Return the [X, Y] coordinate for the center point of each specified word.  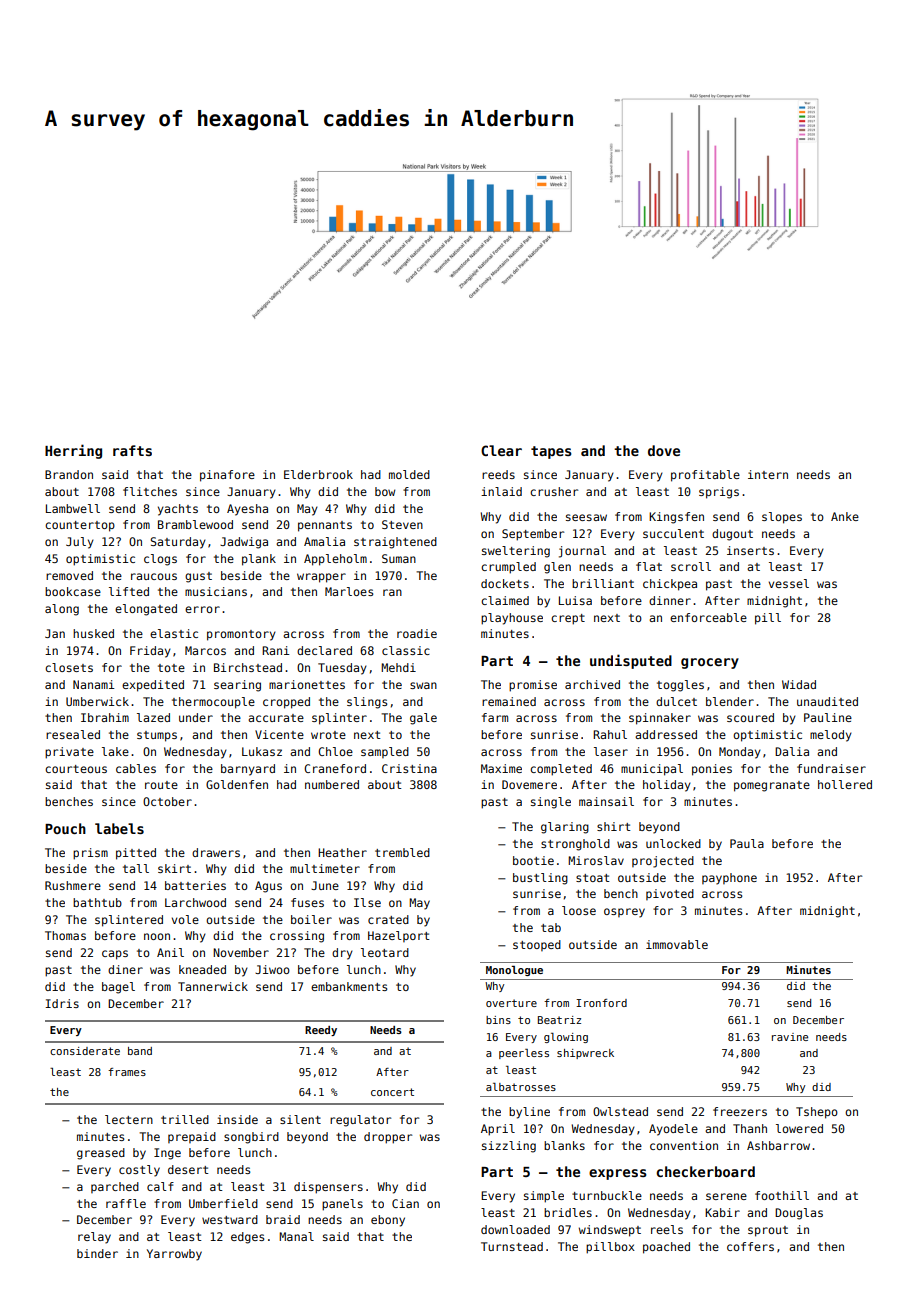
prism [90, 854]
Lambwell [73, 508]
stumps [157, 736]
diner [125, 969]
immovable [677, 944]
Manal [296, 1236]
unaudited [827, 701]
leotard [385, 952]
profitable [705, 476]
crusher [554, 491]
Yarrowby [174, 1255]
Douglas [799, 1214]
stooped [537, 945]
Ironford [601, 1003]
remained [509, 701]
